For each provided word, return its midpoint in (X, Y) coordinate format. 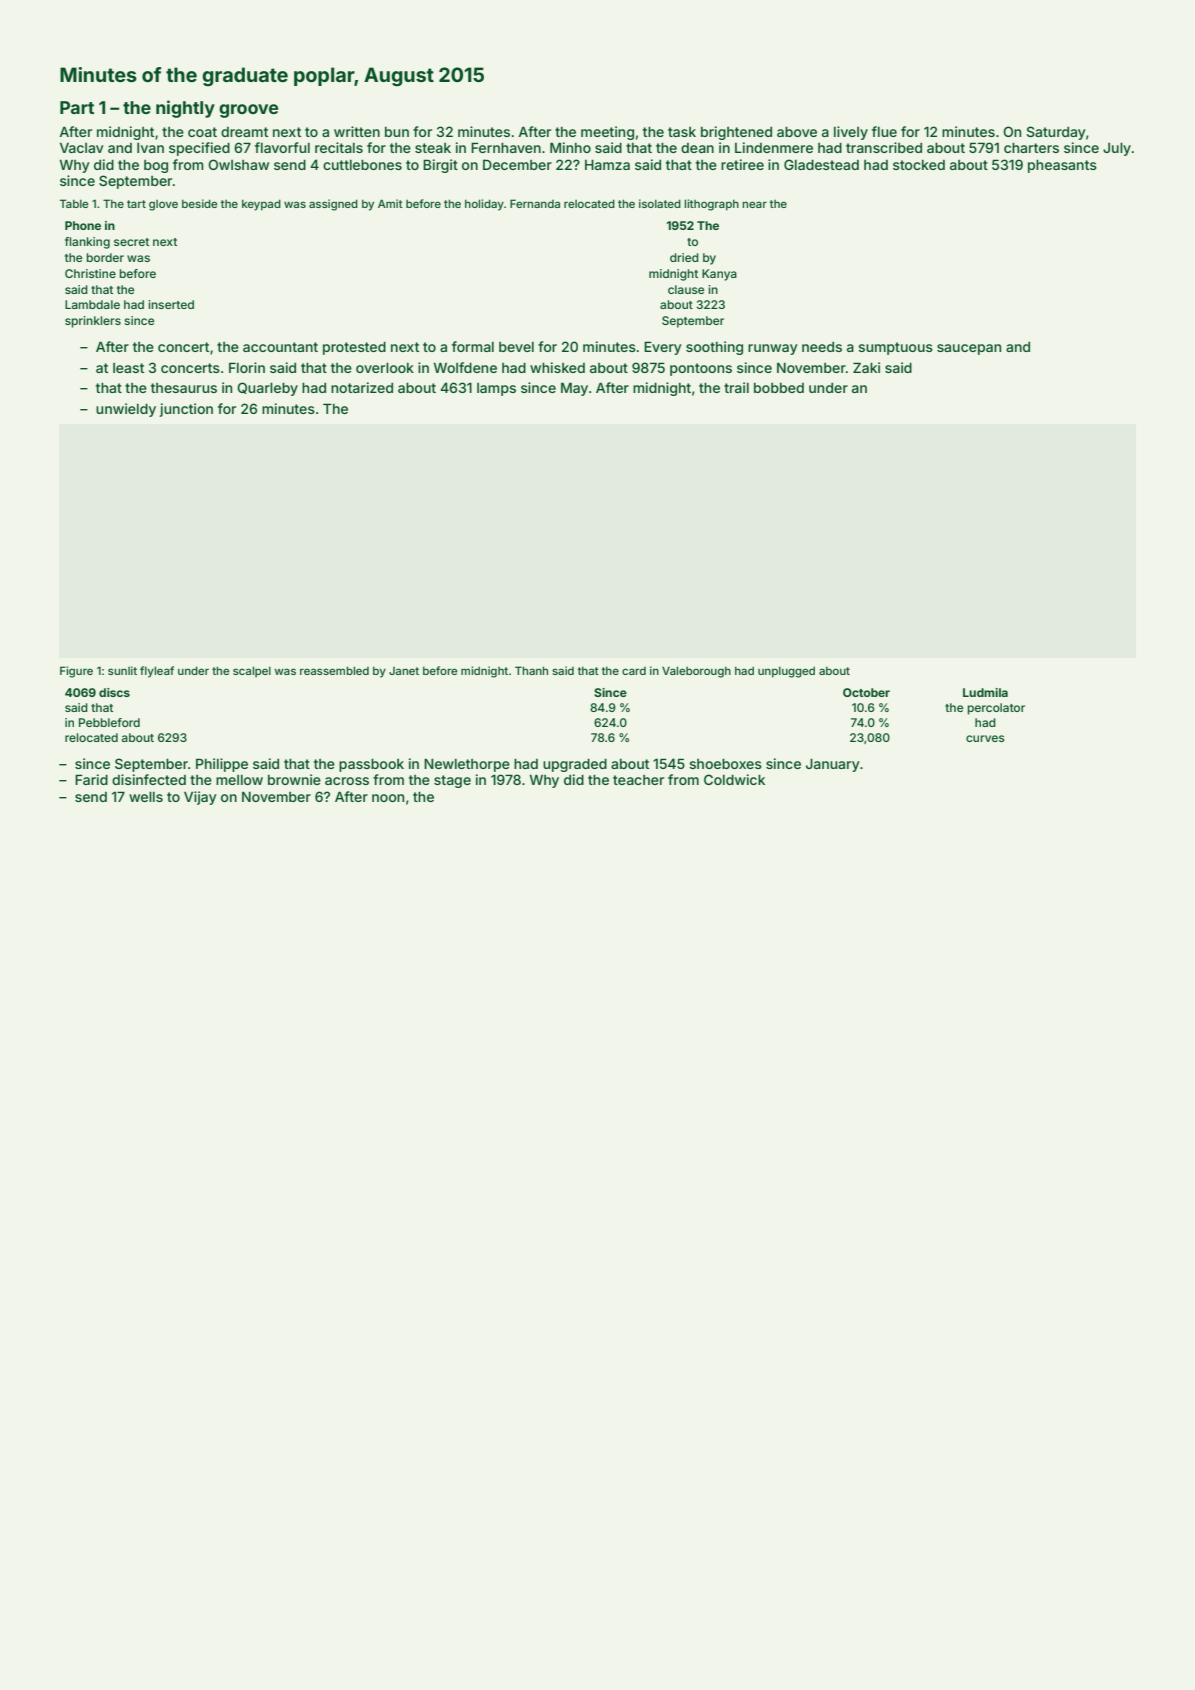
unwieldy (126, 410)
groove (248, 111)
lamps (496, 389)
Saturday (1056, 133)
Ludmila (985, 692)
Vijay (200, 798)
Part (77, 107)
